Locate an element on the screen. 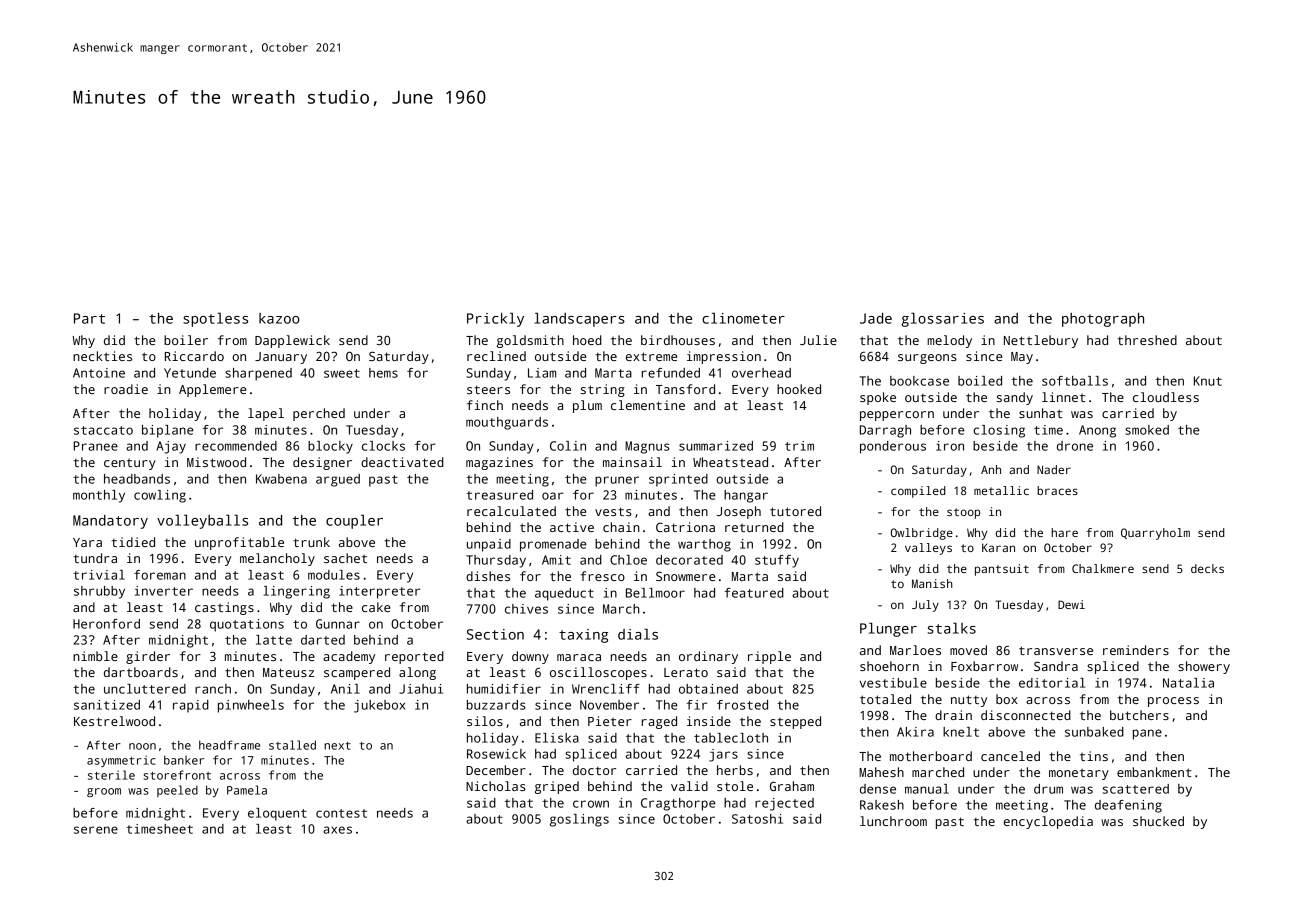  inverter is located at coordinates (164, 591).
